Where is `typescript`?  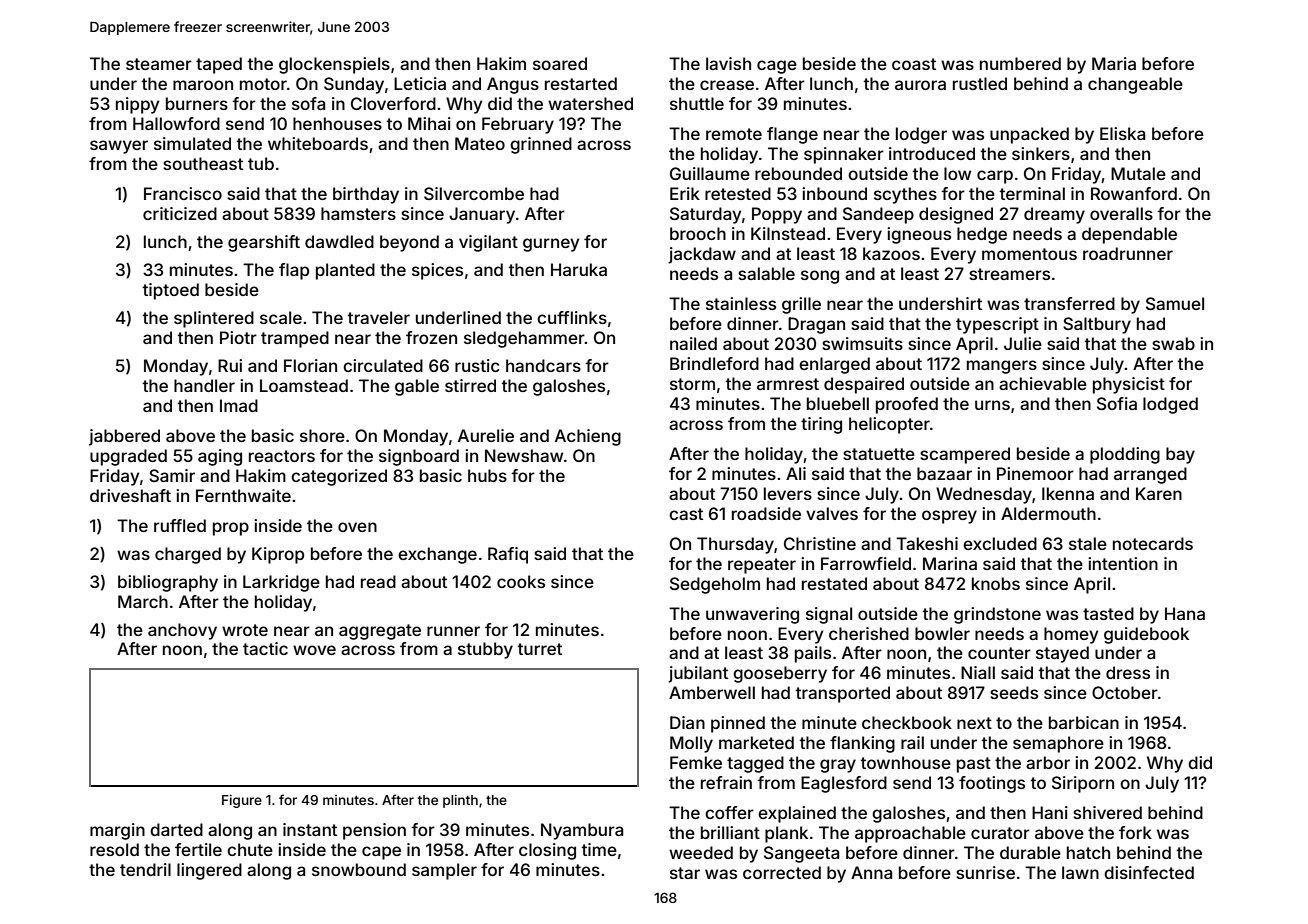
typescript is located at coordinates (997, 325).
